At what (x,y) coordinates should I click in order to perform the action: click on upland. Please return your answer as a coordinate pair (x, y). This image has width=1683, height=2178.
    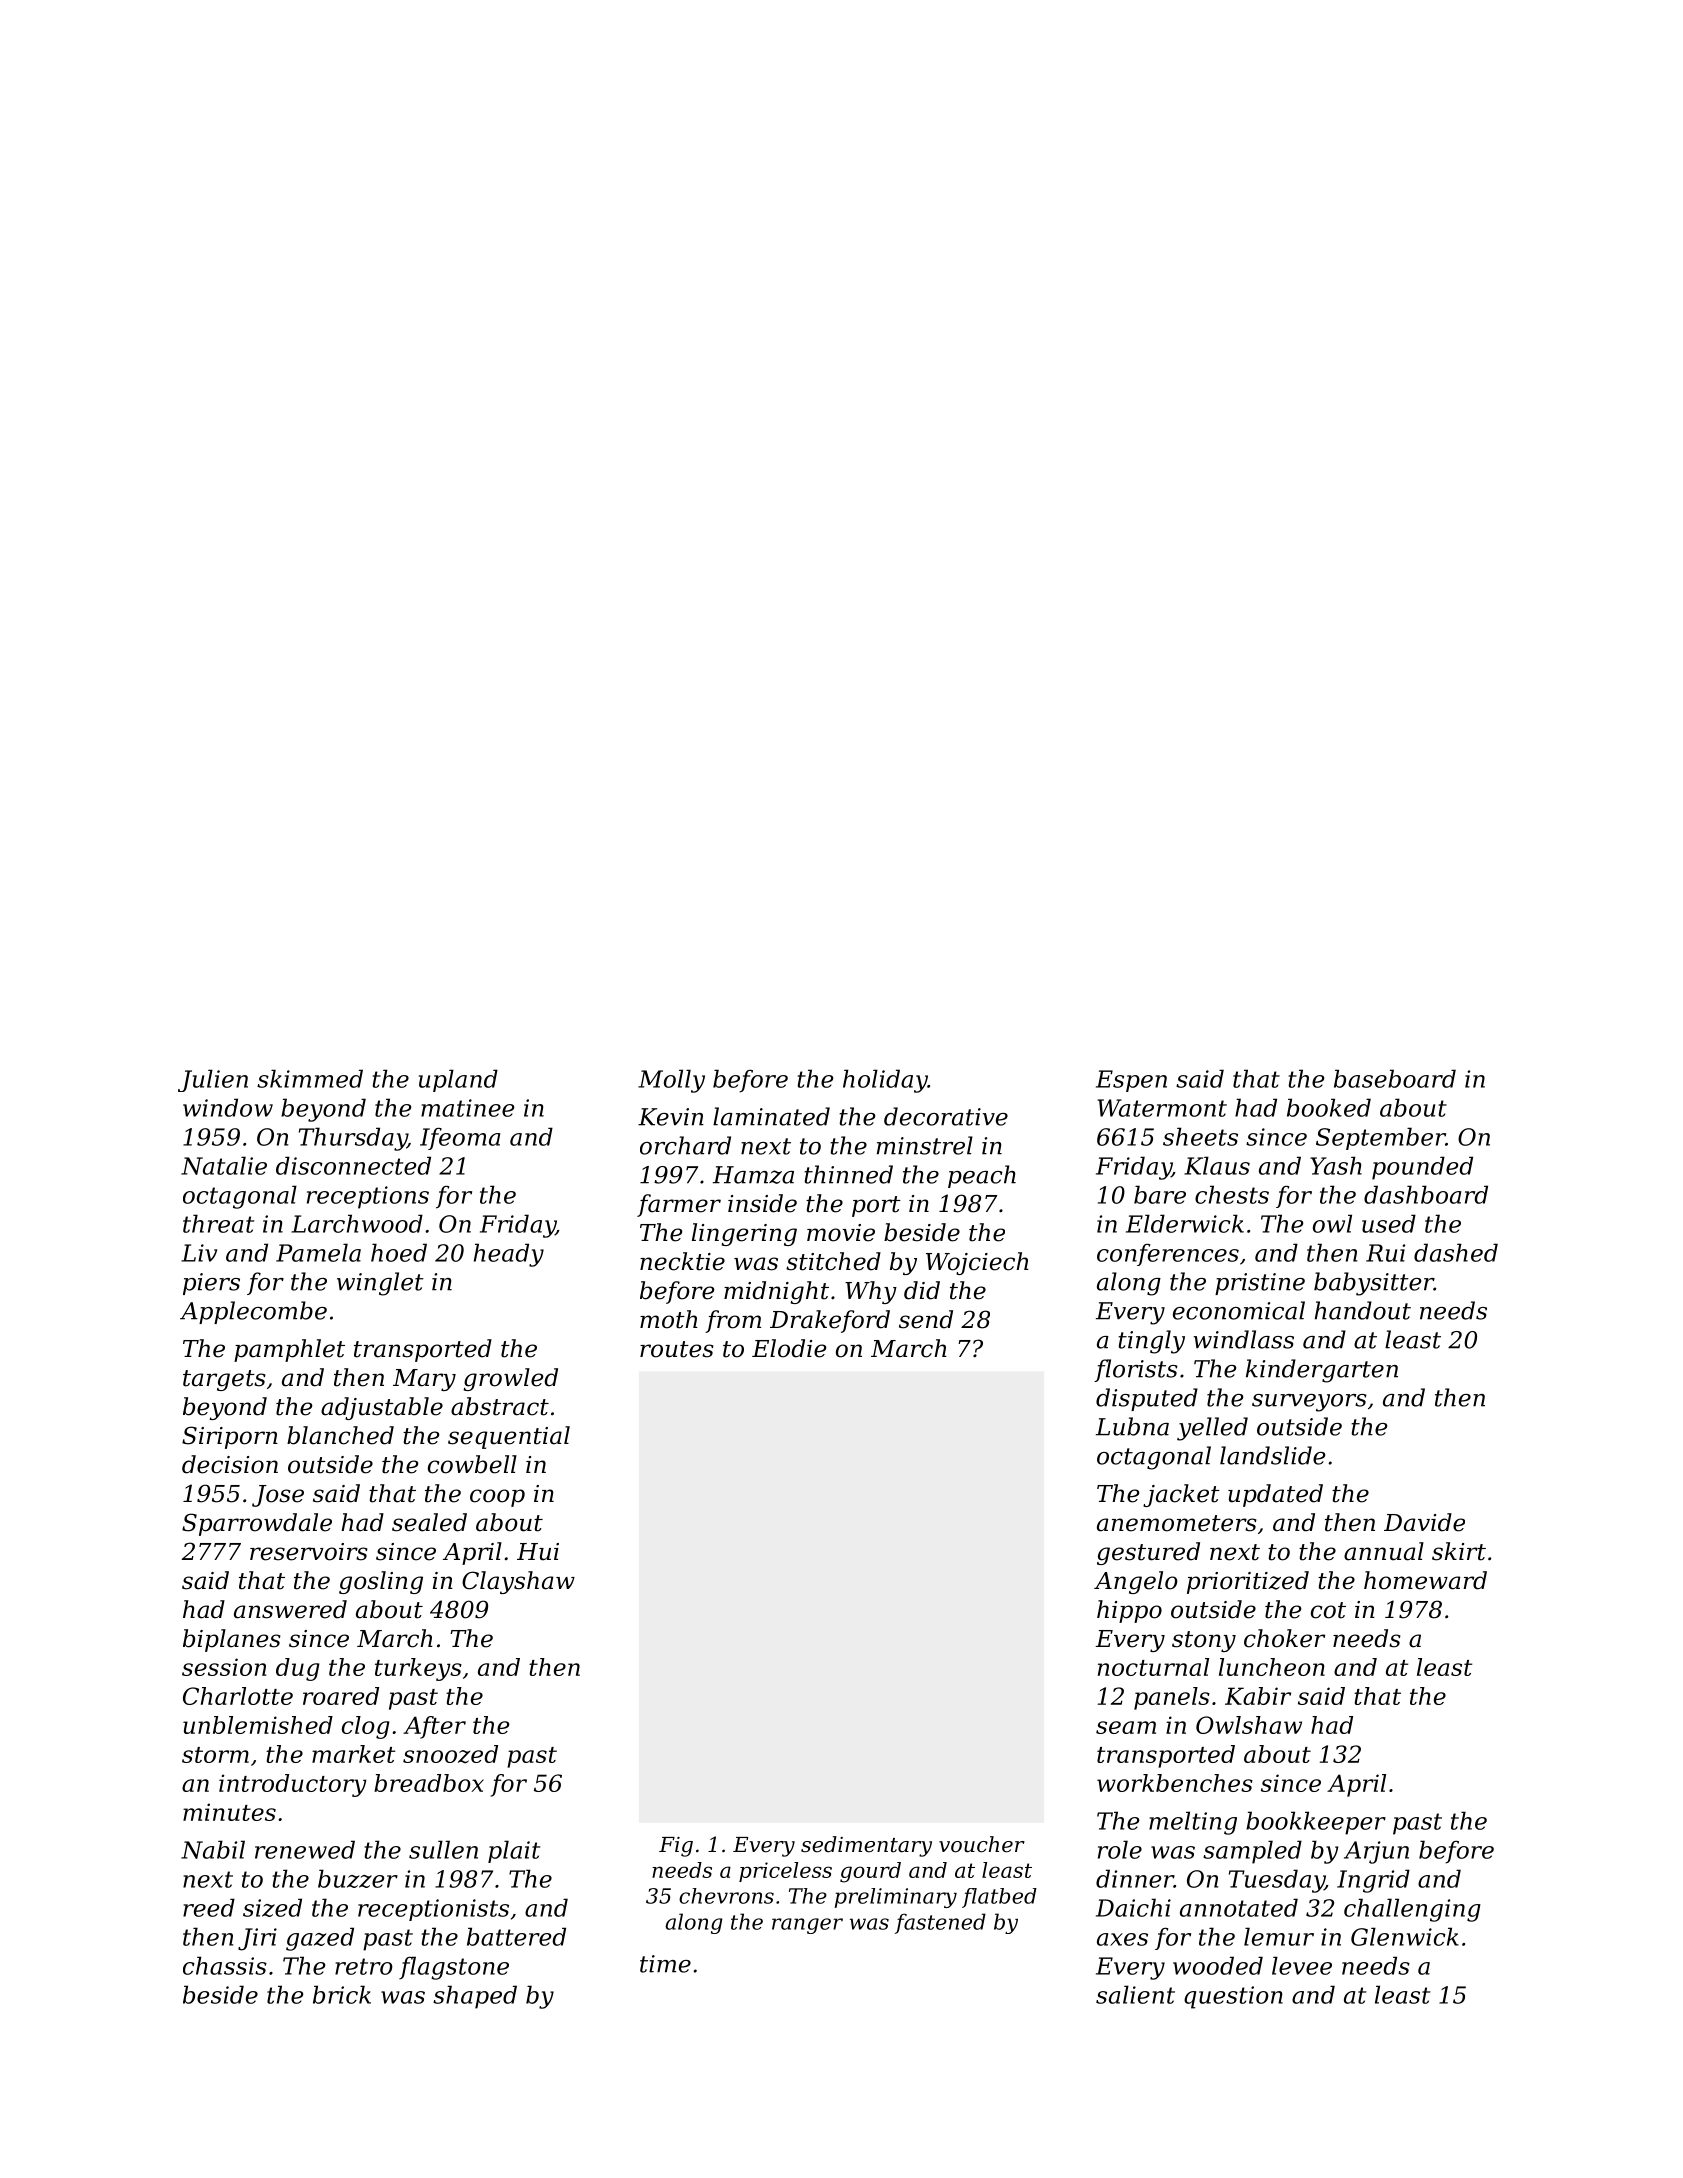
    Looking at the image, I should click on (458, 1080).
